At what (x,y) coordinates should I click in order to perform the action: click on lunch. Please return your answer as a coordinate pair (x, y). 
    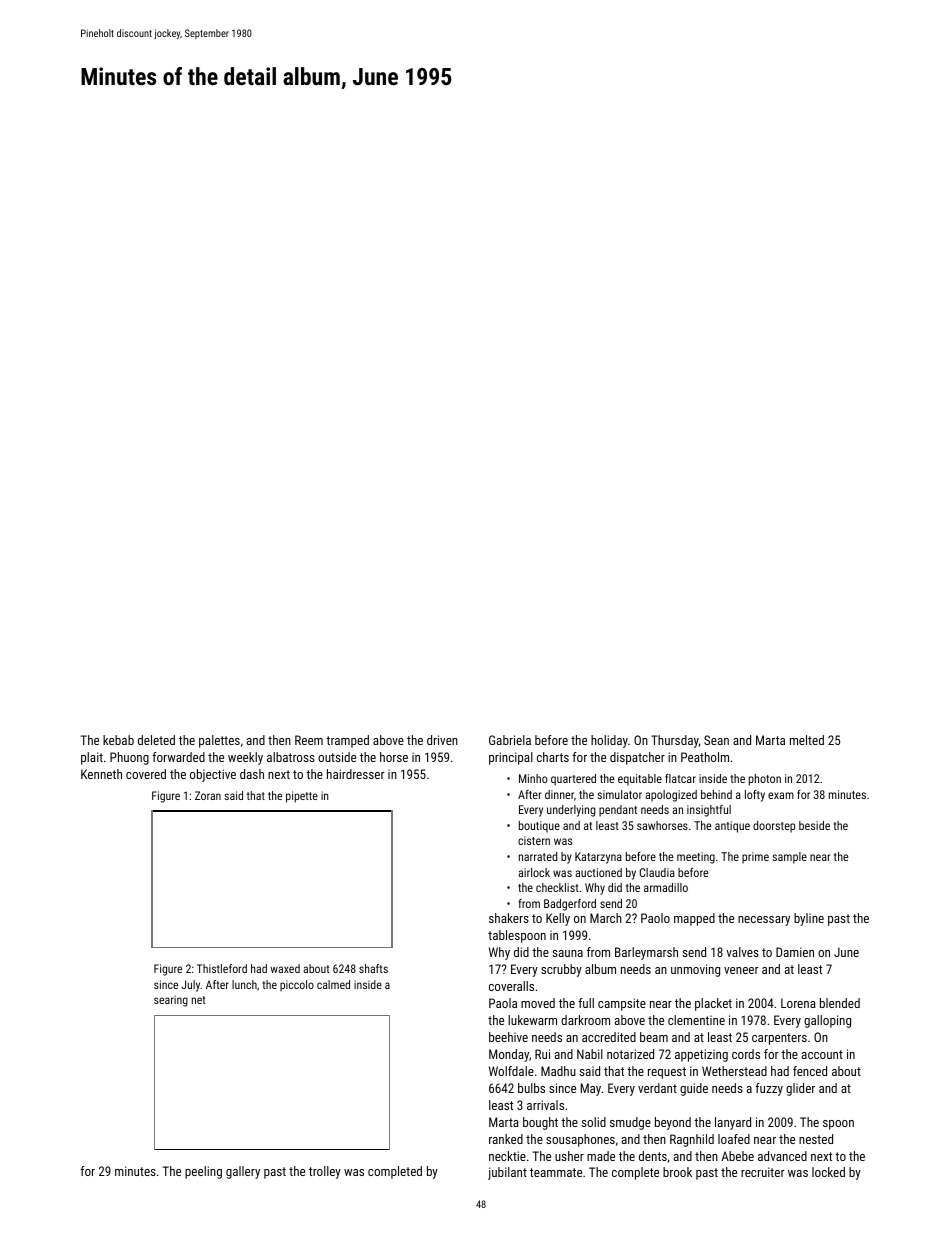
    Looking at the image, I should click on (244, 984).
